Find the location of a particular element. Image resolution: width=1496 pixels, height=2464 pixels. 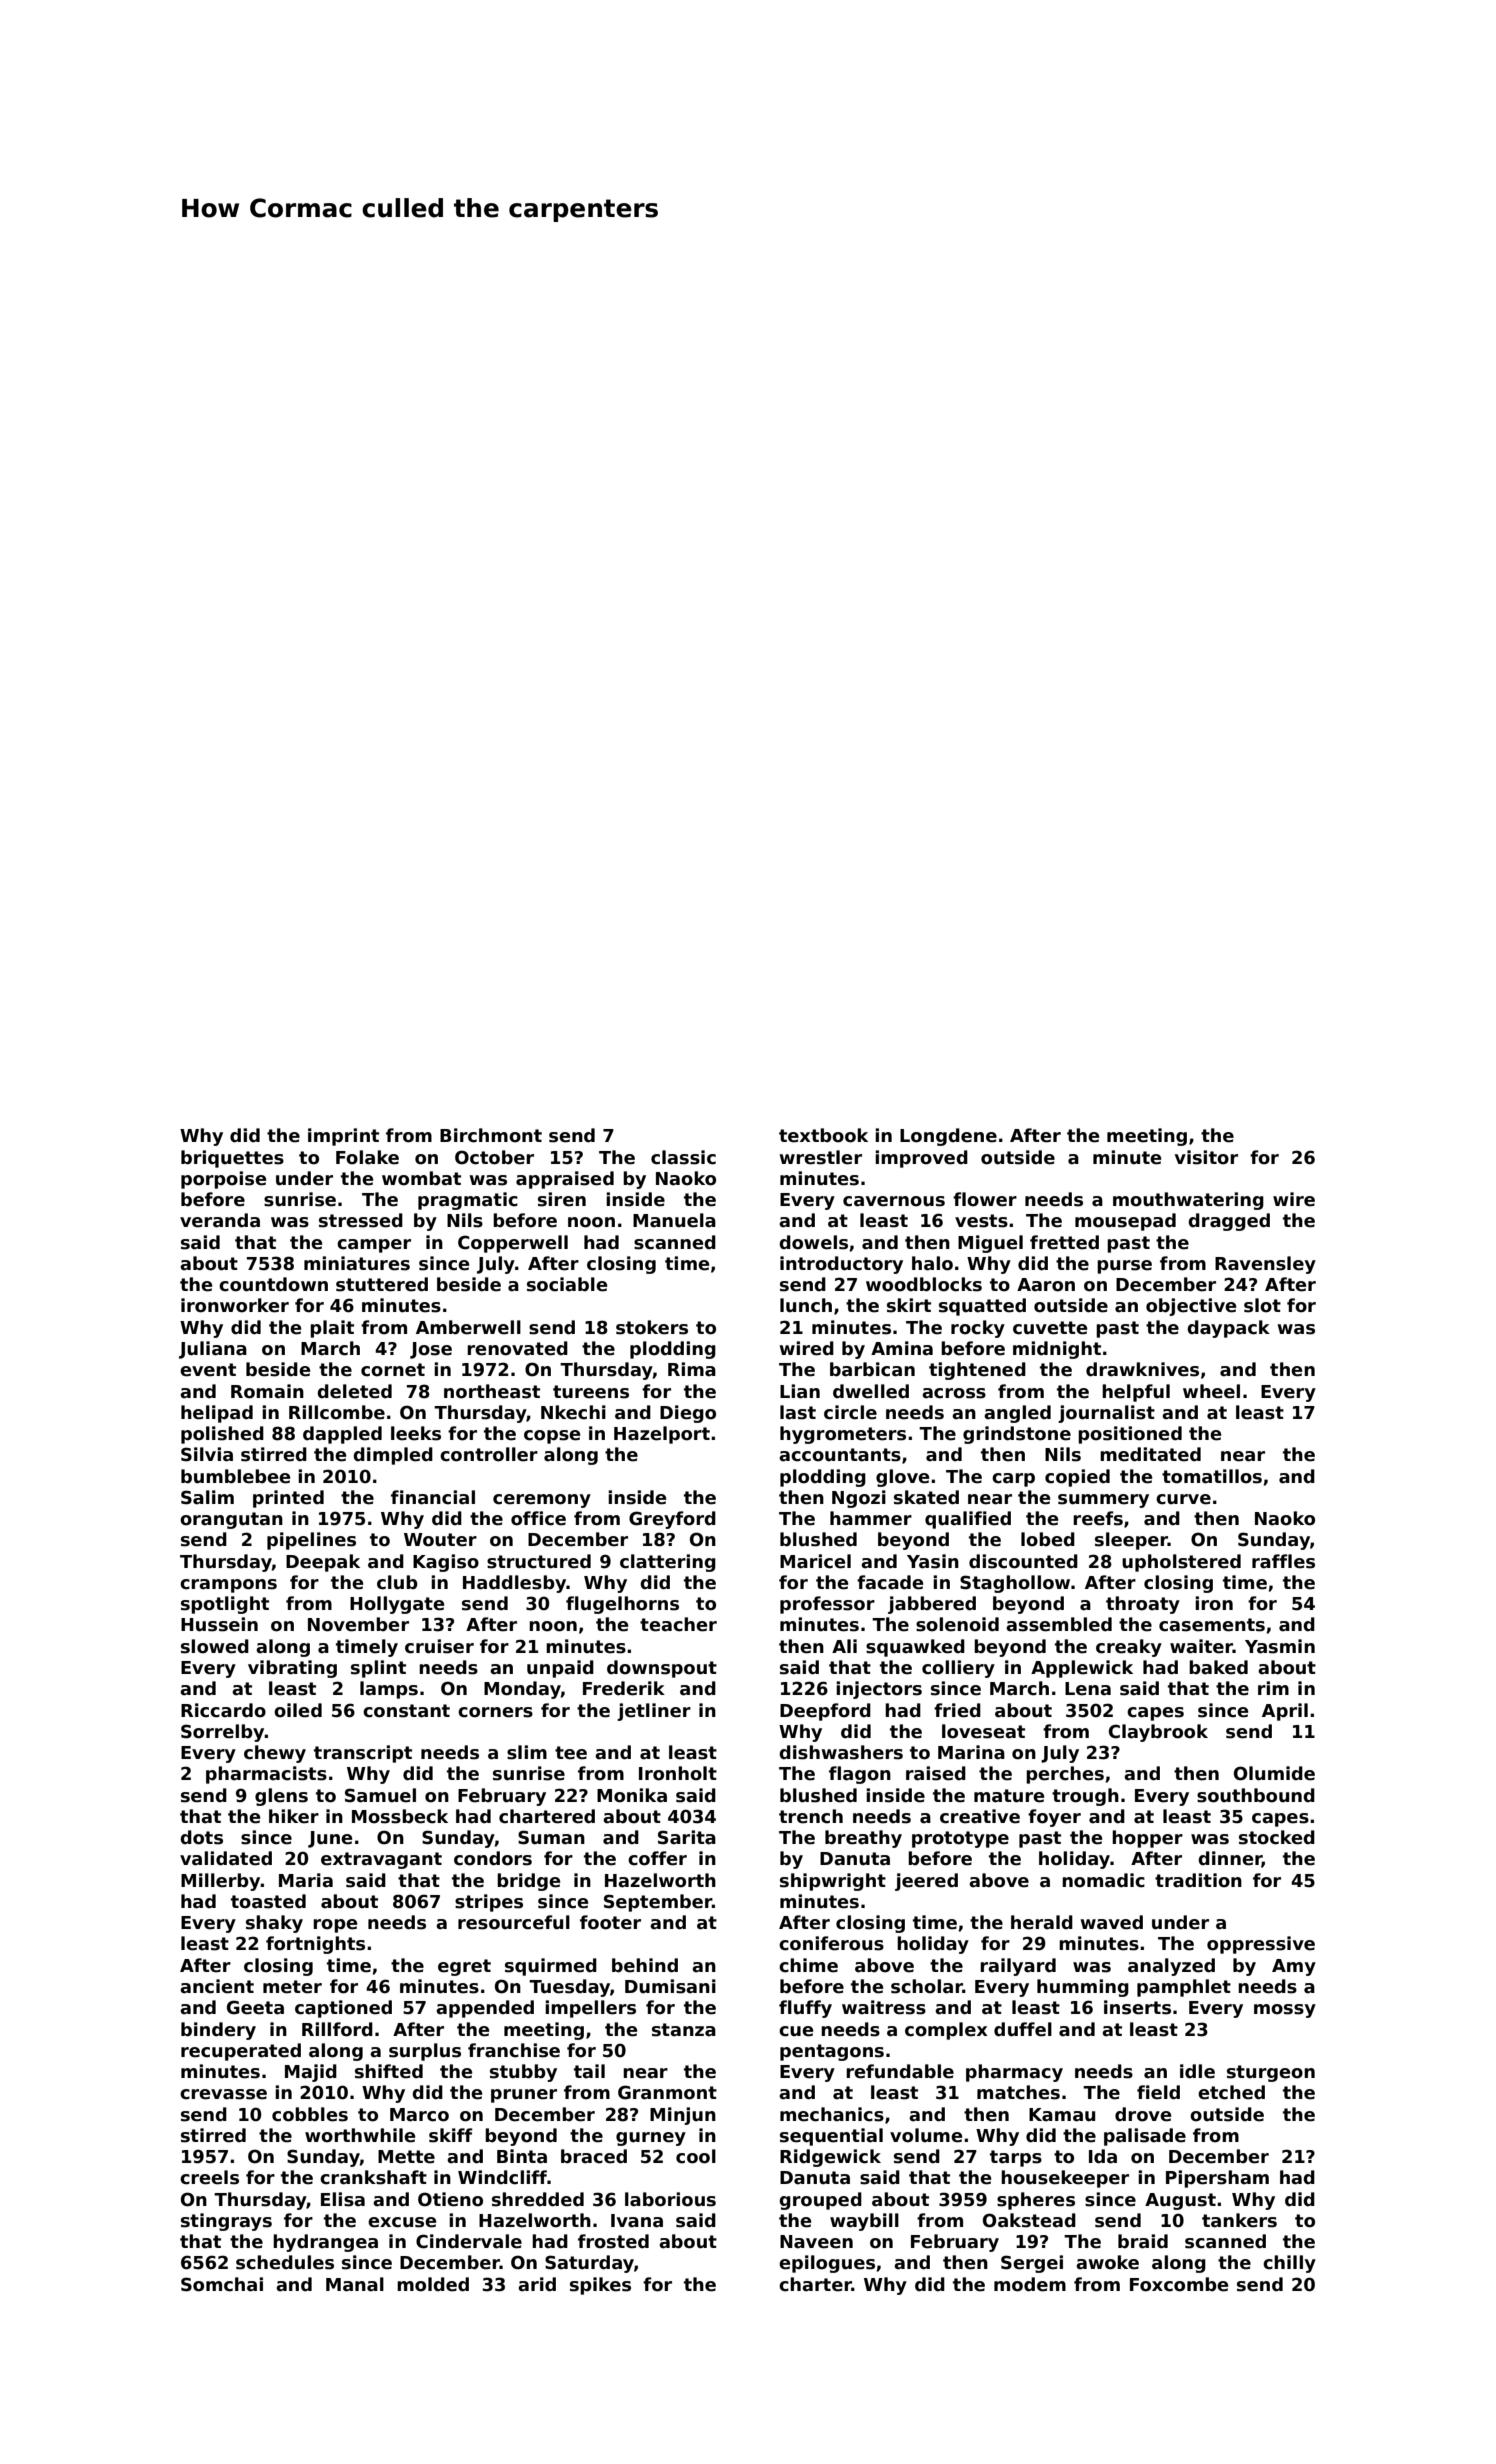

Jose is located at coordinates (431, 1350).
